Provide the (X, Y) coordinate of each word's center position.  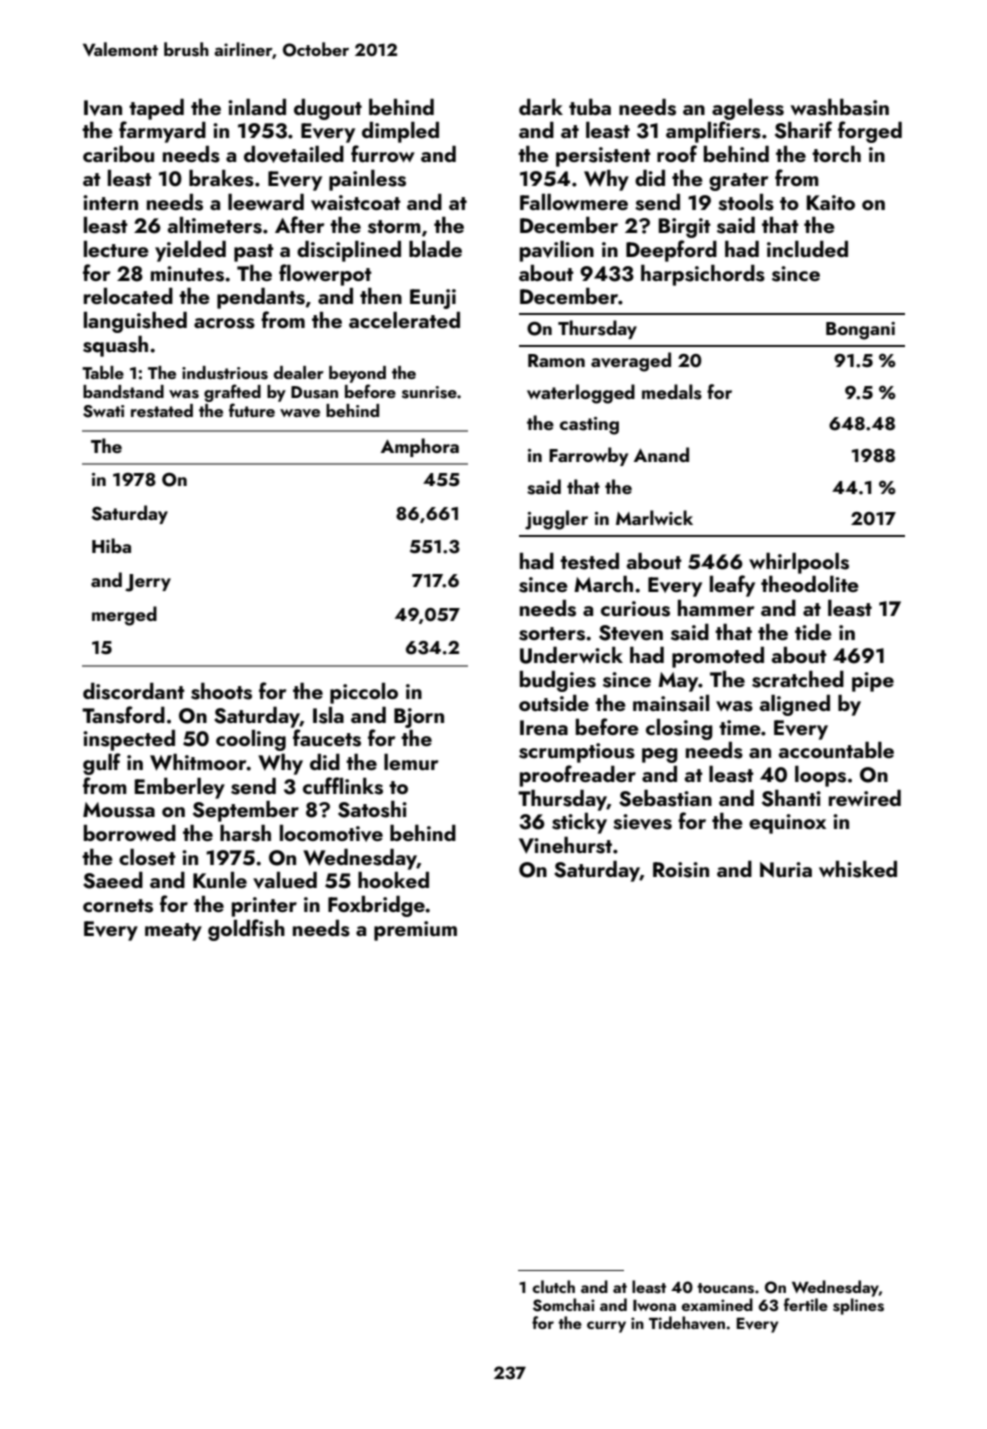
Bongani (860, 331)
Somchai (564, 1305)
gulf (102, 764)
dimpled (400, 132)
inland (257, 107)
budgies (558, 681)
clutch (553, 1286)
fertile (806, 1304)
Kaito (831, 202)
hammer (716, 608)
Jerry (148, 583)
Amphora (420, 447)
